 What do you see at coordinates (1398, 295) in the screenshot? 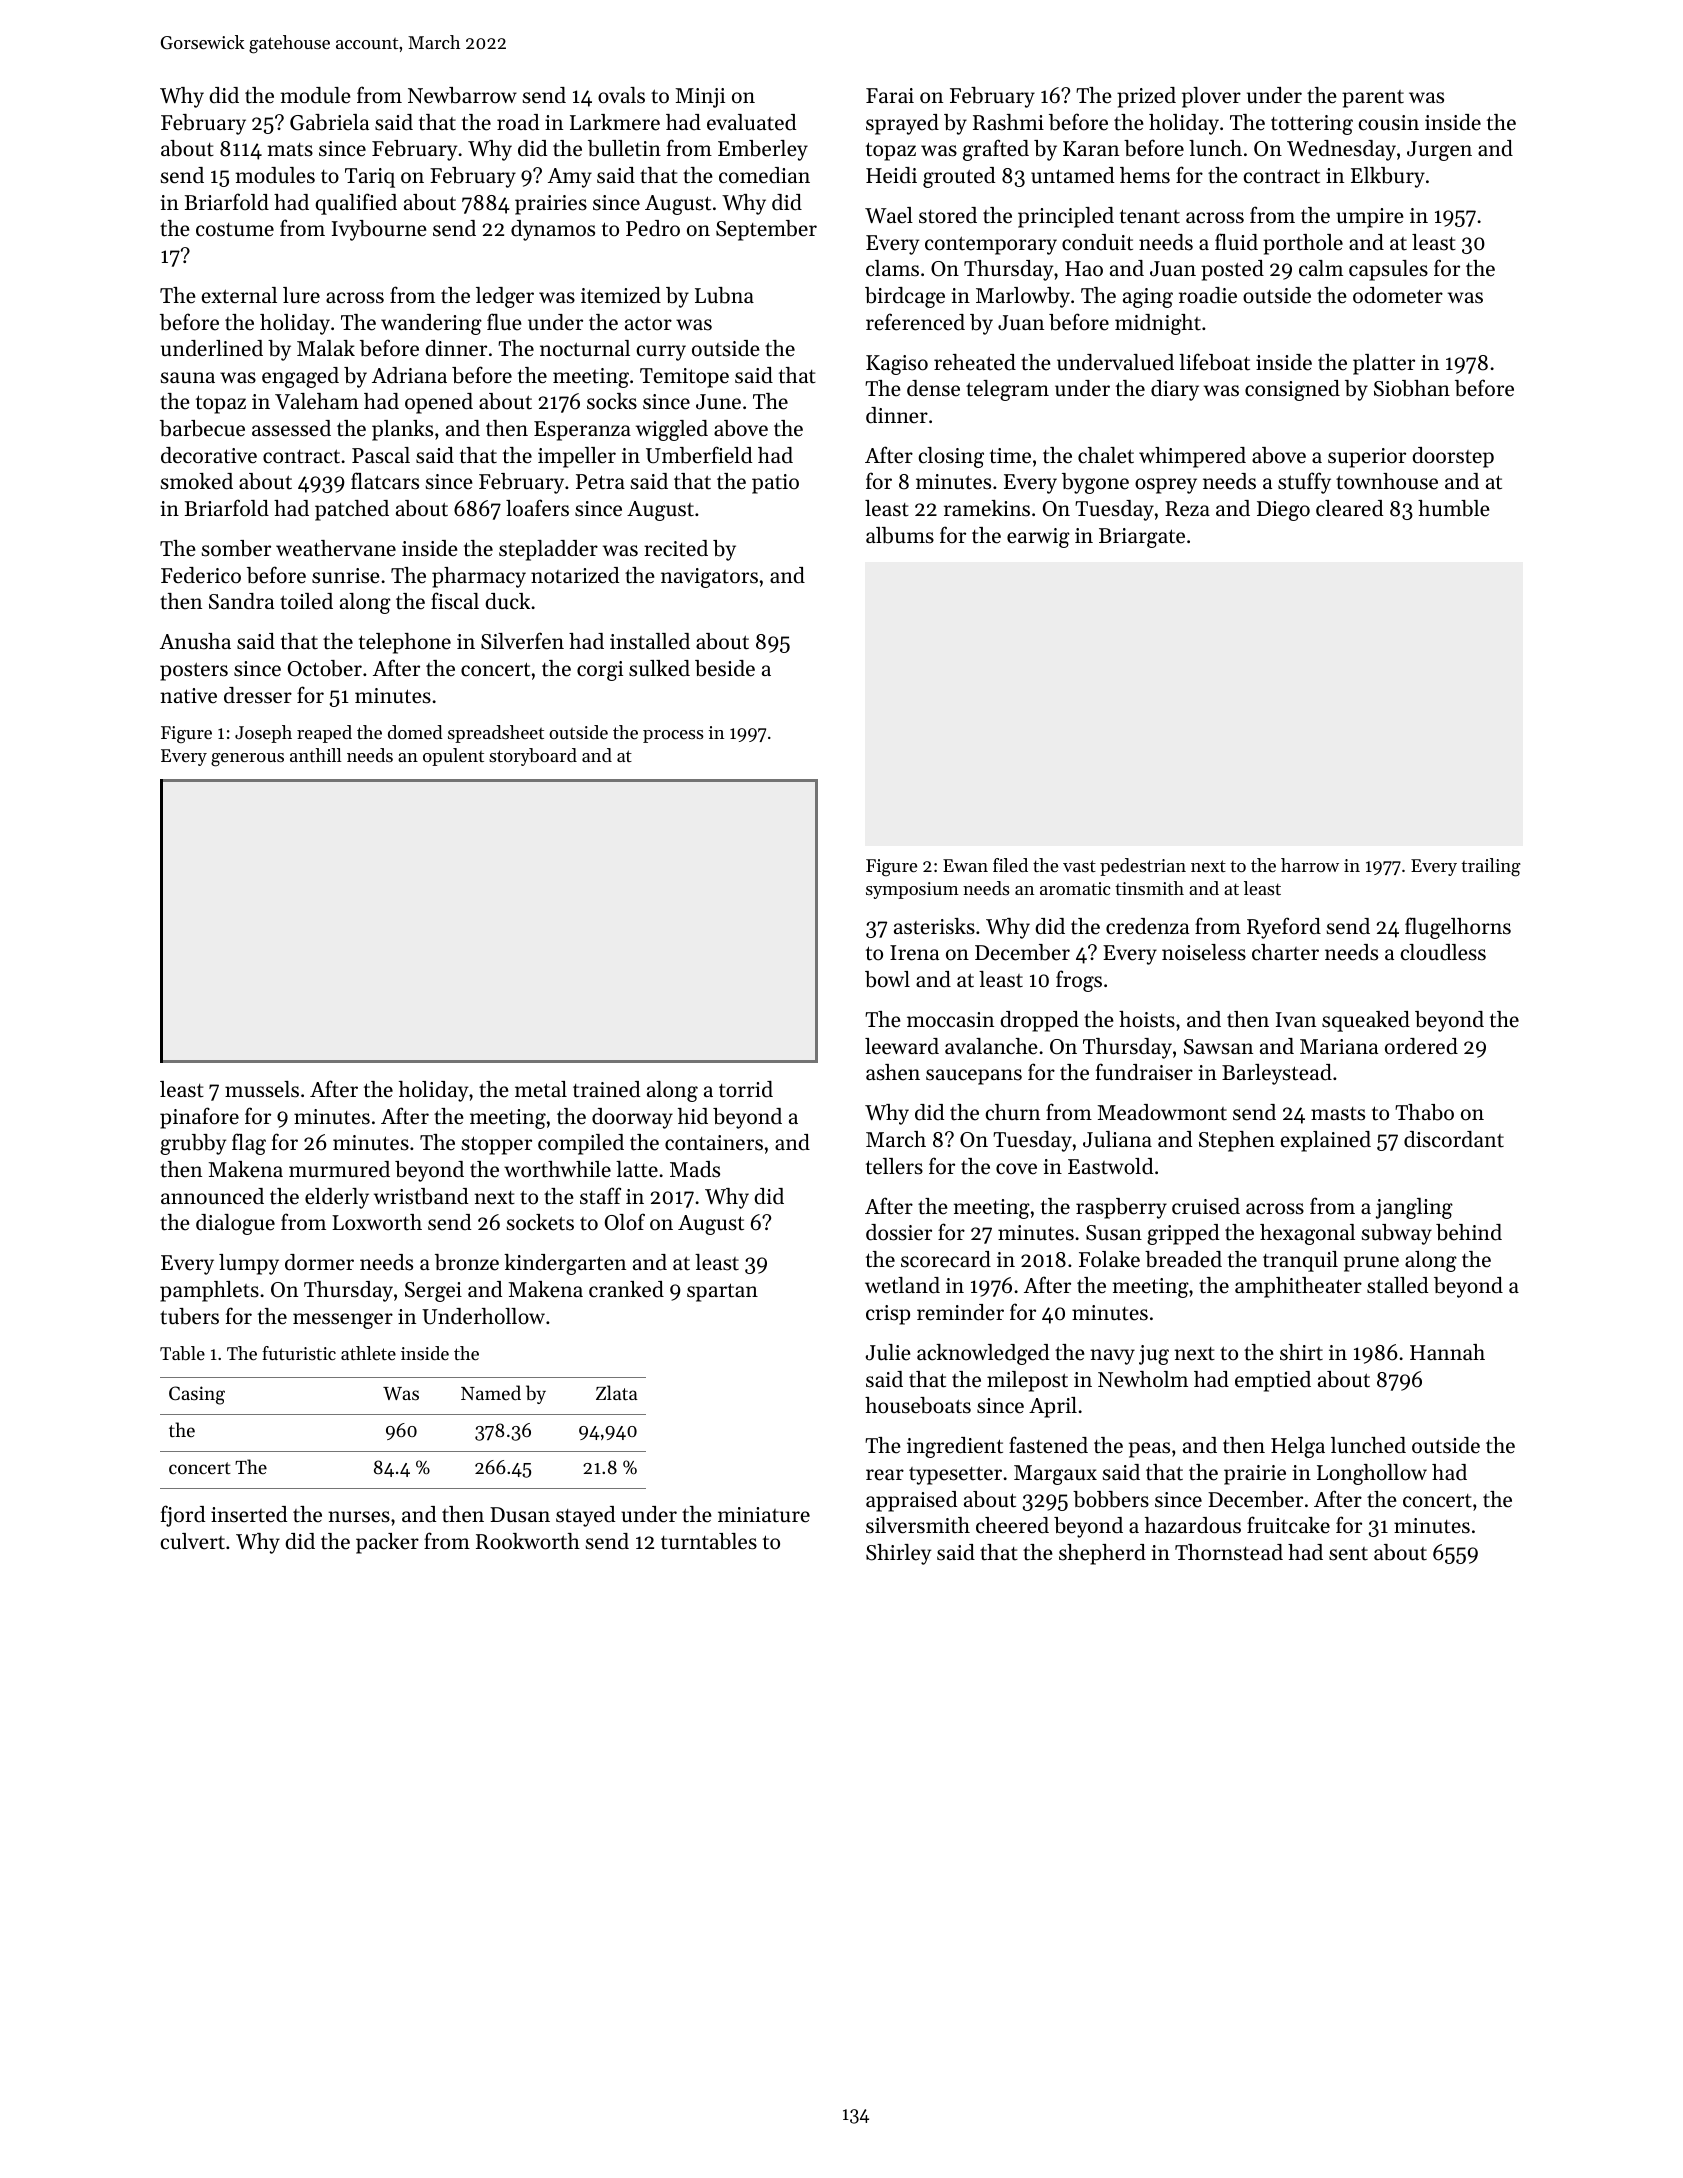
I see `odometer` at bounding box center [1398, 295].
